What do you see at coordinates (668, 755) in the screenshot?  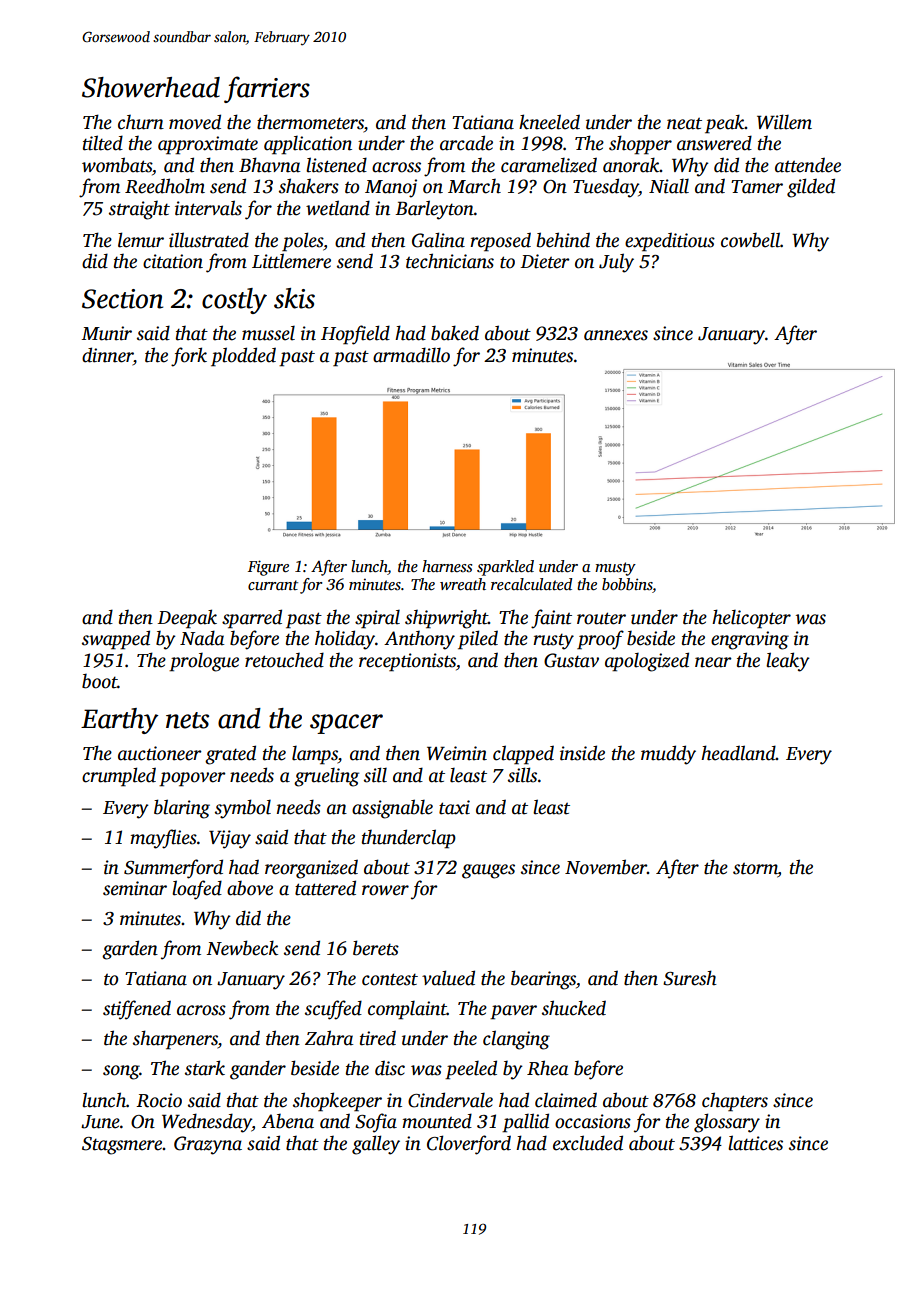 I see `muddy` at bounding box center [668, 755].
